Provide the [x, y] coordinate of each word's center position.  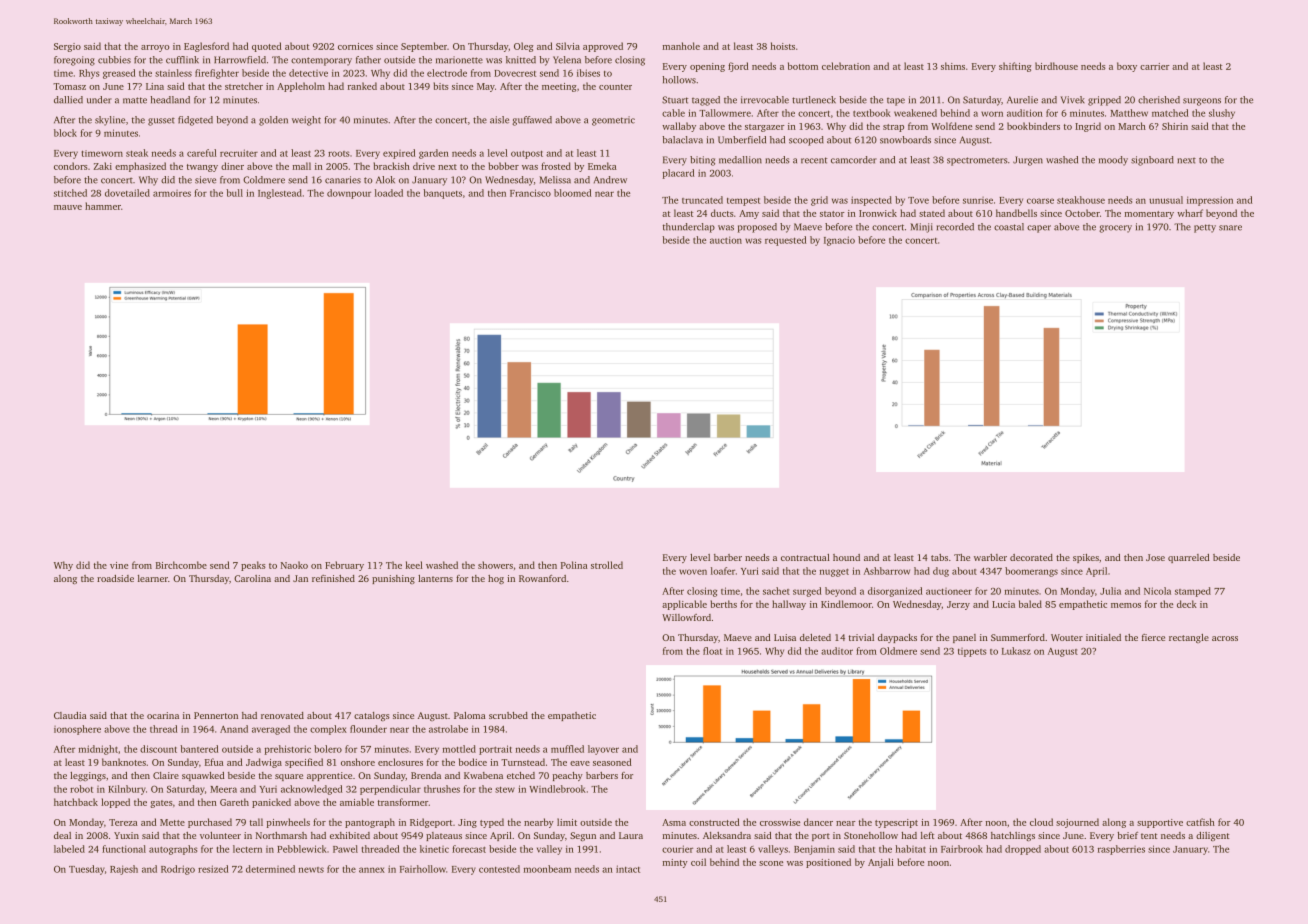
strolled [607, 565]
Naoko [294, 565]
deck [1187, 604]
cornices [355, 46]
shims [953, 66]
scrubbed [508, 715]
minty [675, 863]
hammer [103, 206]
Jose [1155, 557]
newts [311, 870]
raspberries [1121, 850]
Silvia [568, 46]
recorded [955, 227]
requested [785, 241]
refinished [333, 578]
